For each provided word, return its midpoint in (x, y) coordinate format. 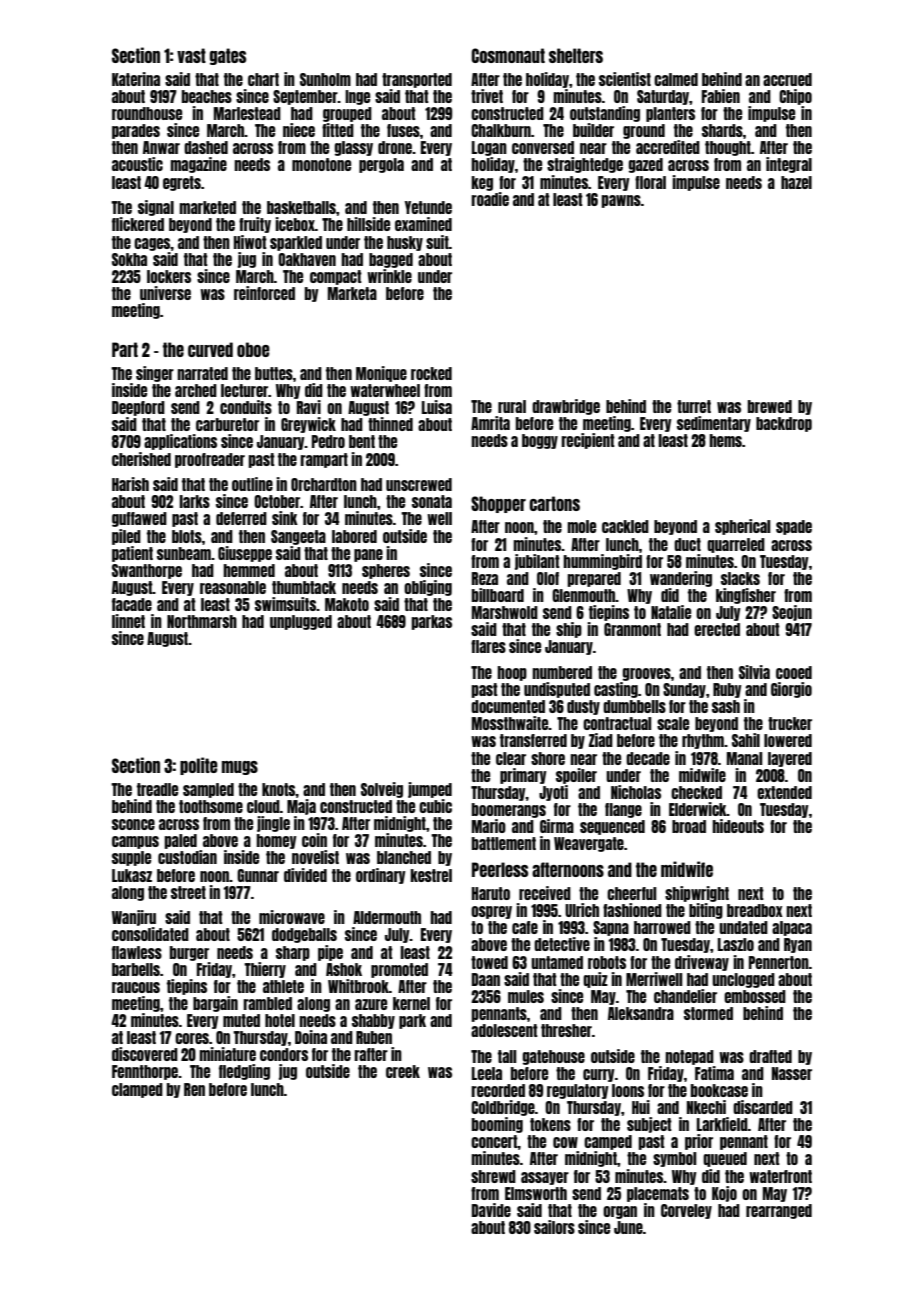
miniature (227, 1054)
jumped (430, 790)
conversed (543, 147)
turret (694, 406)
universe (165, 293)
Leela (487, 1073)
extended (784, 792)
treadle (157, 789)
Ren (194, 1089)
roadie (490, 199)
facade (132, 604)
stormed (708, 1013)
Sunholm (325, 79)
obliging (428, 588)
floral (650, 182)
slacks (740, 578)
